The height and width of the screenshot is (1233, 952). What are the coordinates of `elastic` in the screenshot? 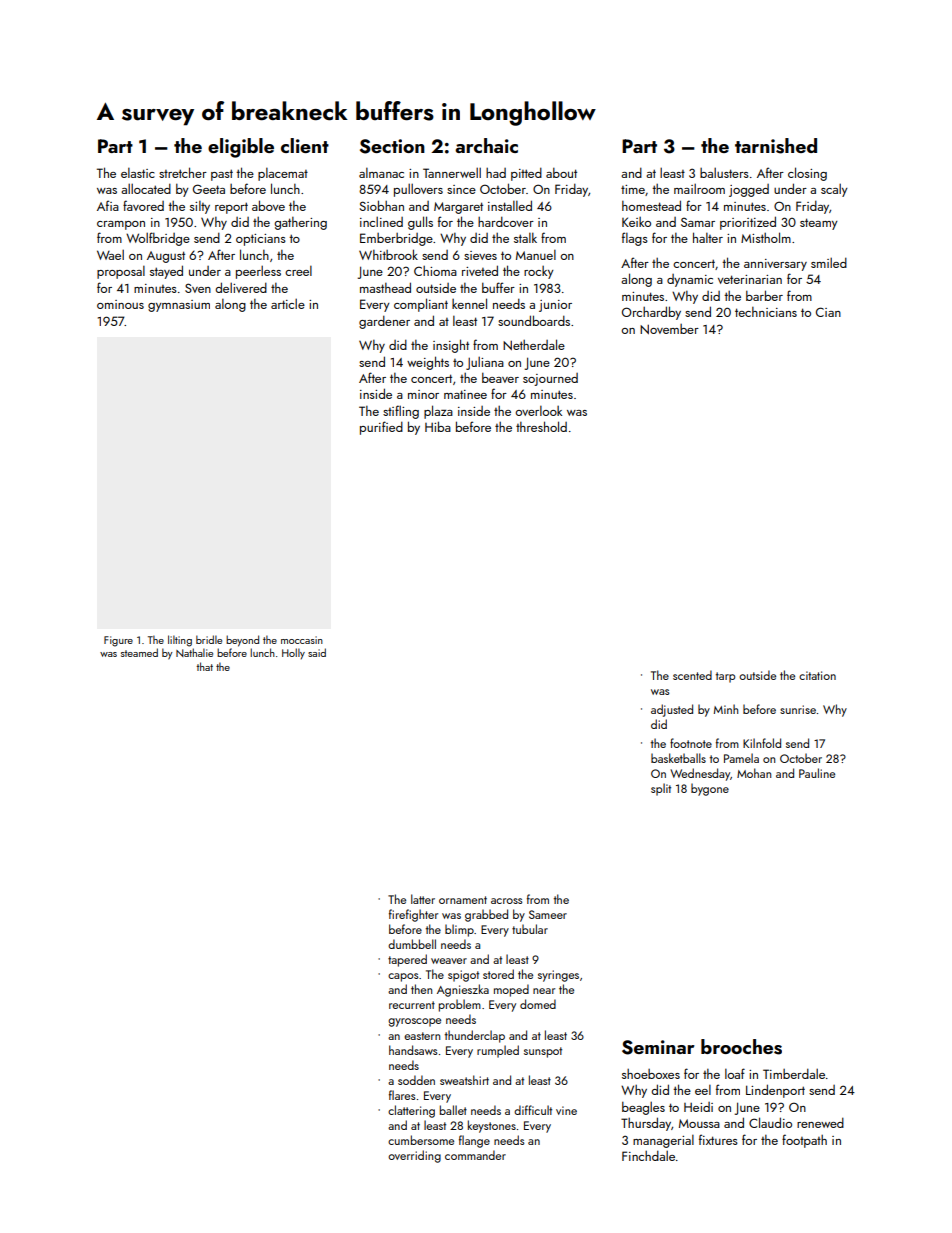 It's located at (138, 173).
